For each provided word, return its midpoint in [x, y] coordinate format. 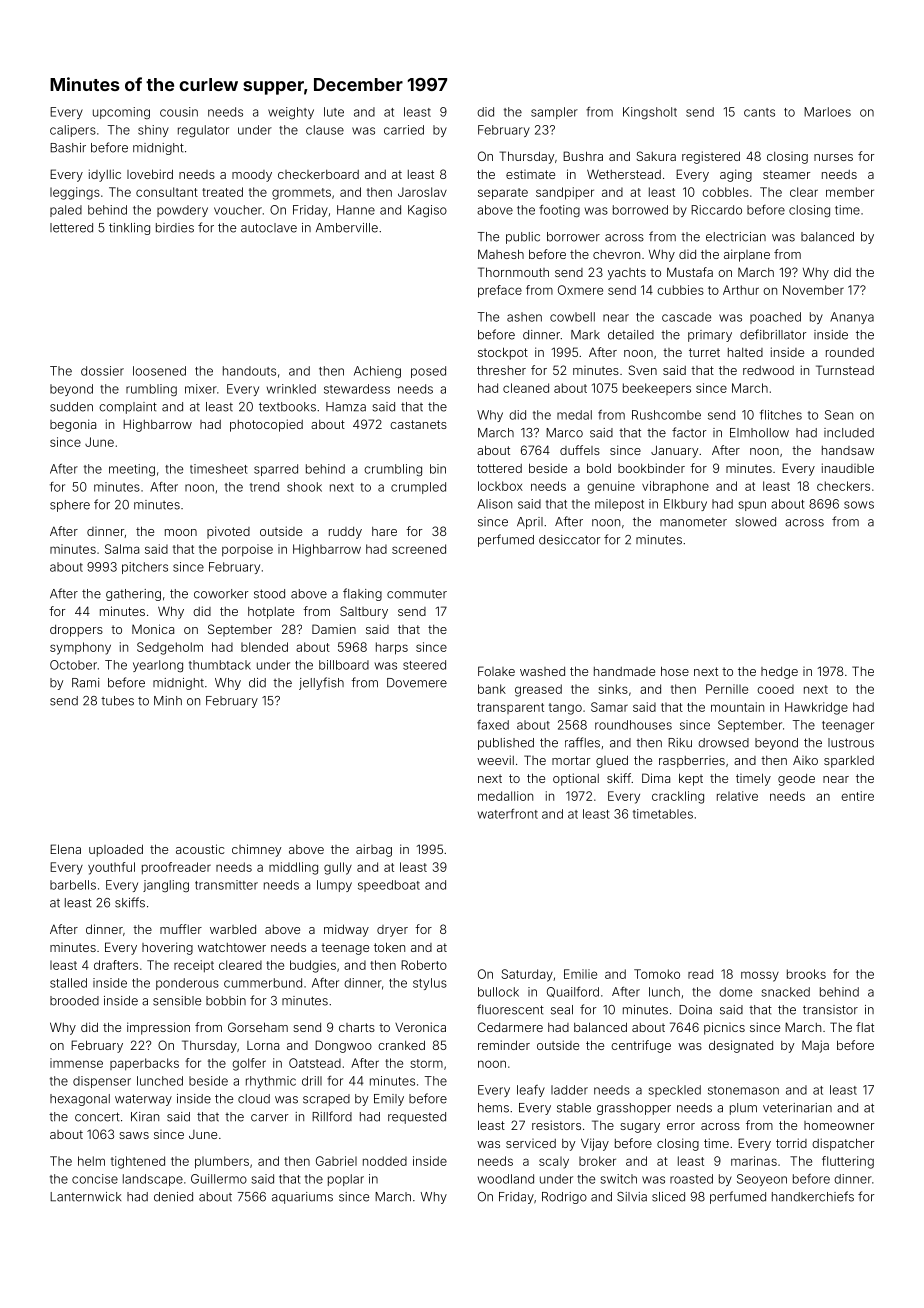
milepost [619, 505]
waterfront [508, 814]
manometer [693, 522]
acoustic [200, 849]
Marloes [827, 112]
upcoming [121, 113]
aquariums [302, 1198]
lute [334, 112]
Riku [680, 743]
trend [264, 487]
